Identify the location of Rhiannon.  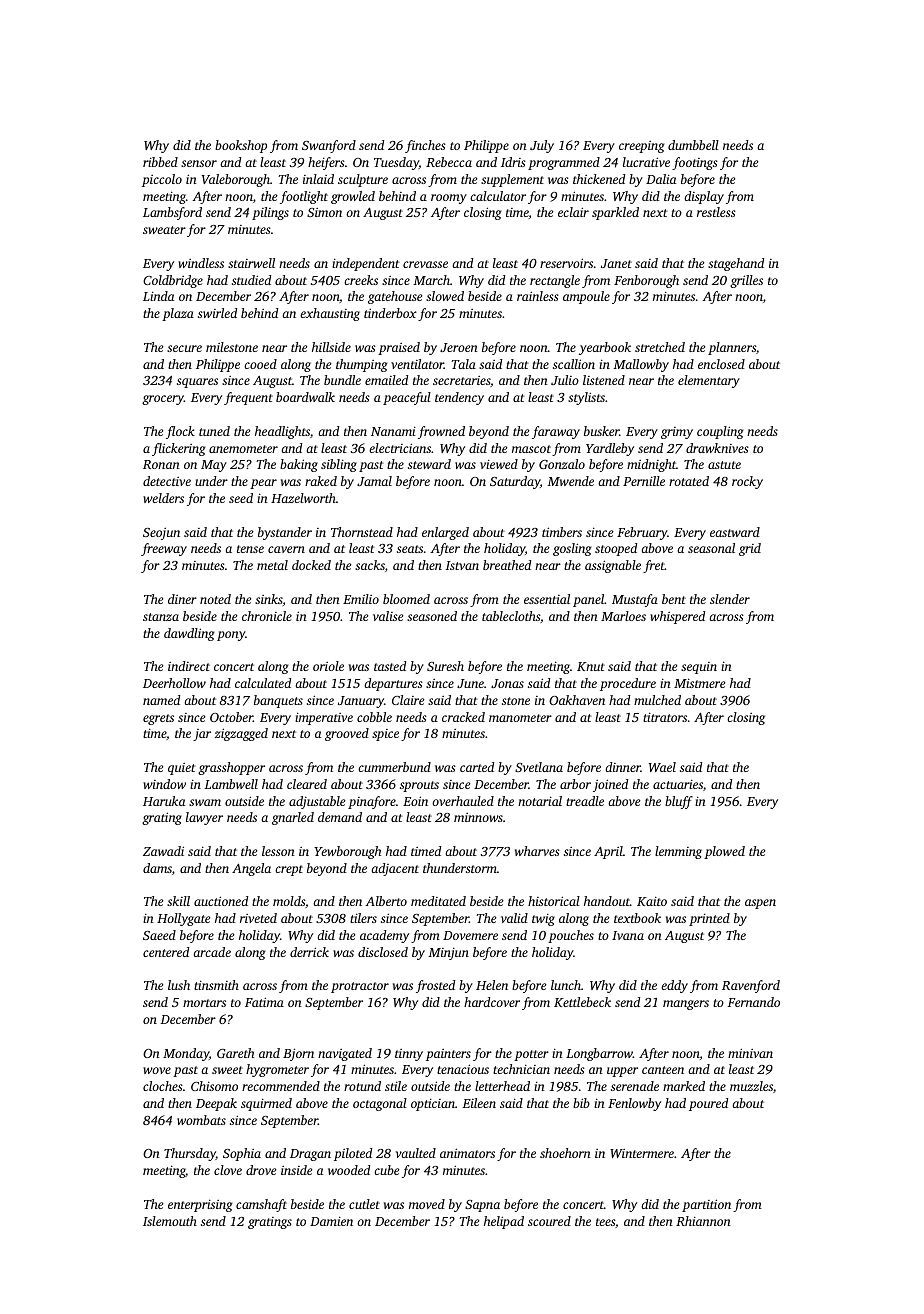
(703, 1221).
